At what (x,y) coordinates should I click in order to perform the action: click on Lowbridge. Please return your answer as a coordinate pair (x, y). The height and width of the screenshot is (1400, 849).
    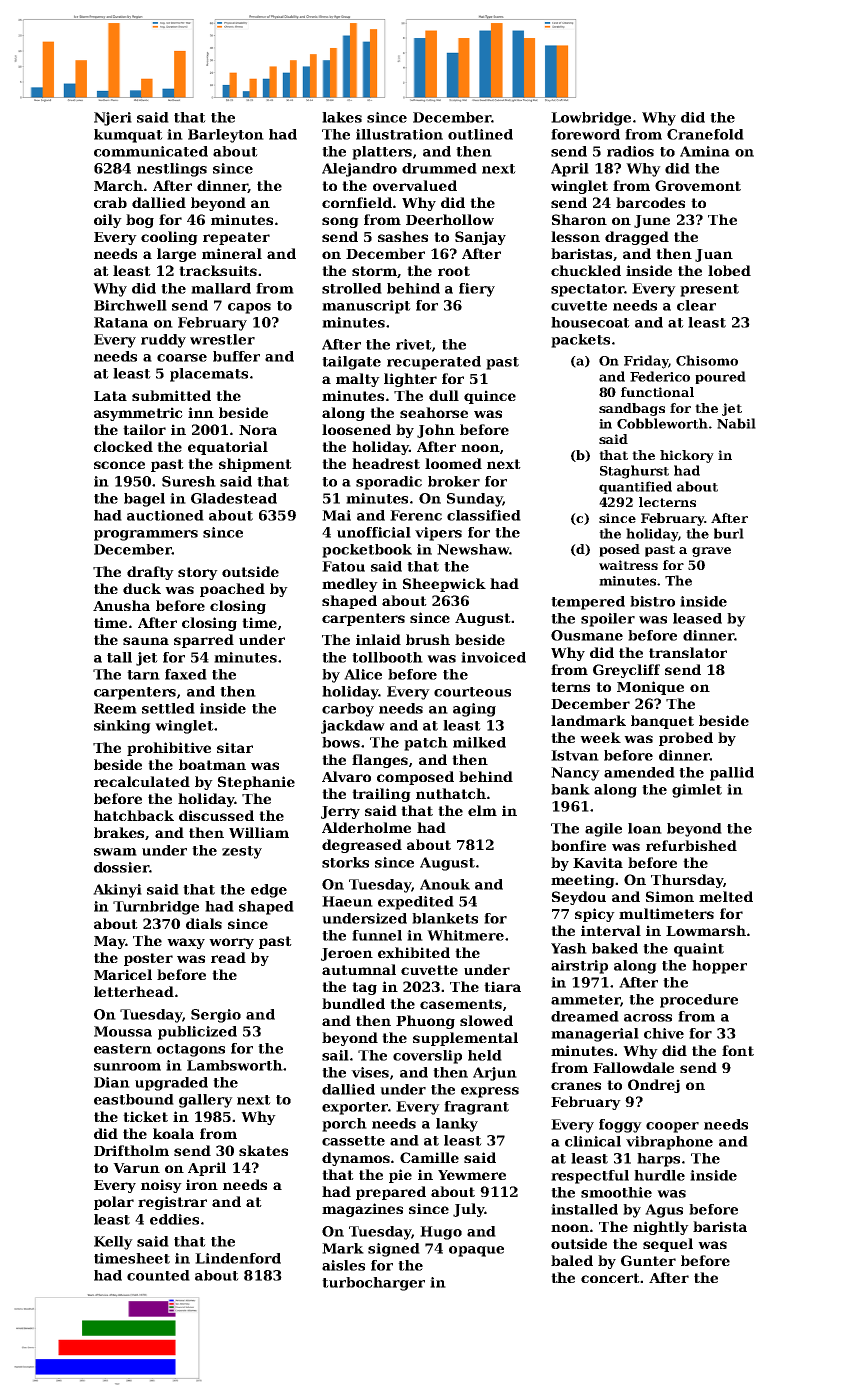
    Looking at the image, I should click on (591, 119).
